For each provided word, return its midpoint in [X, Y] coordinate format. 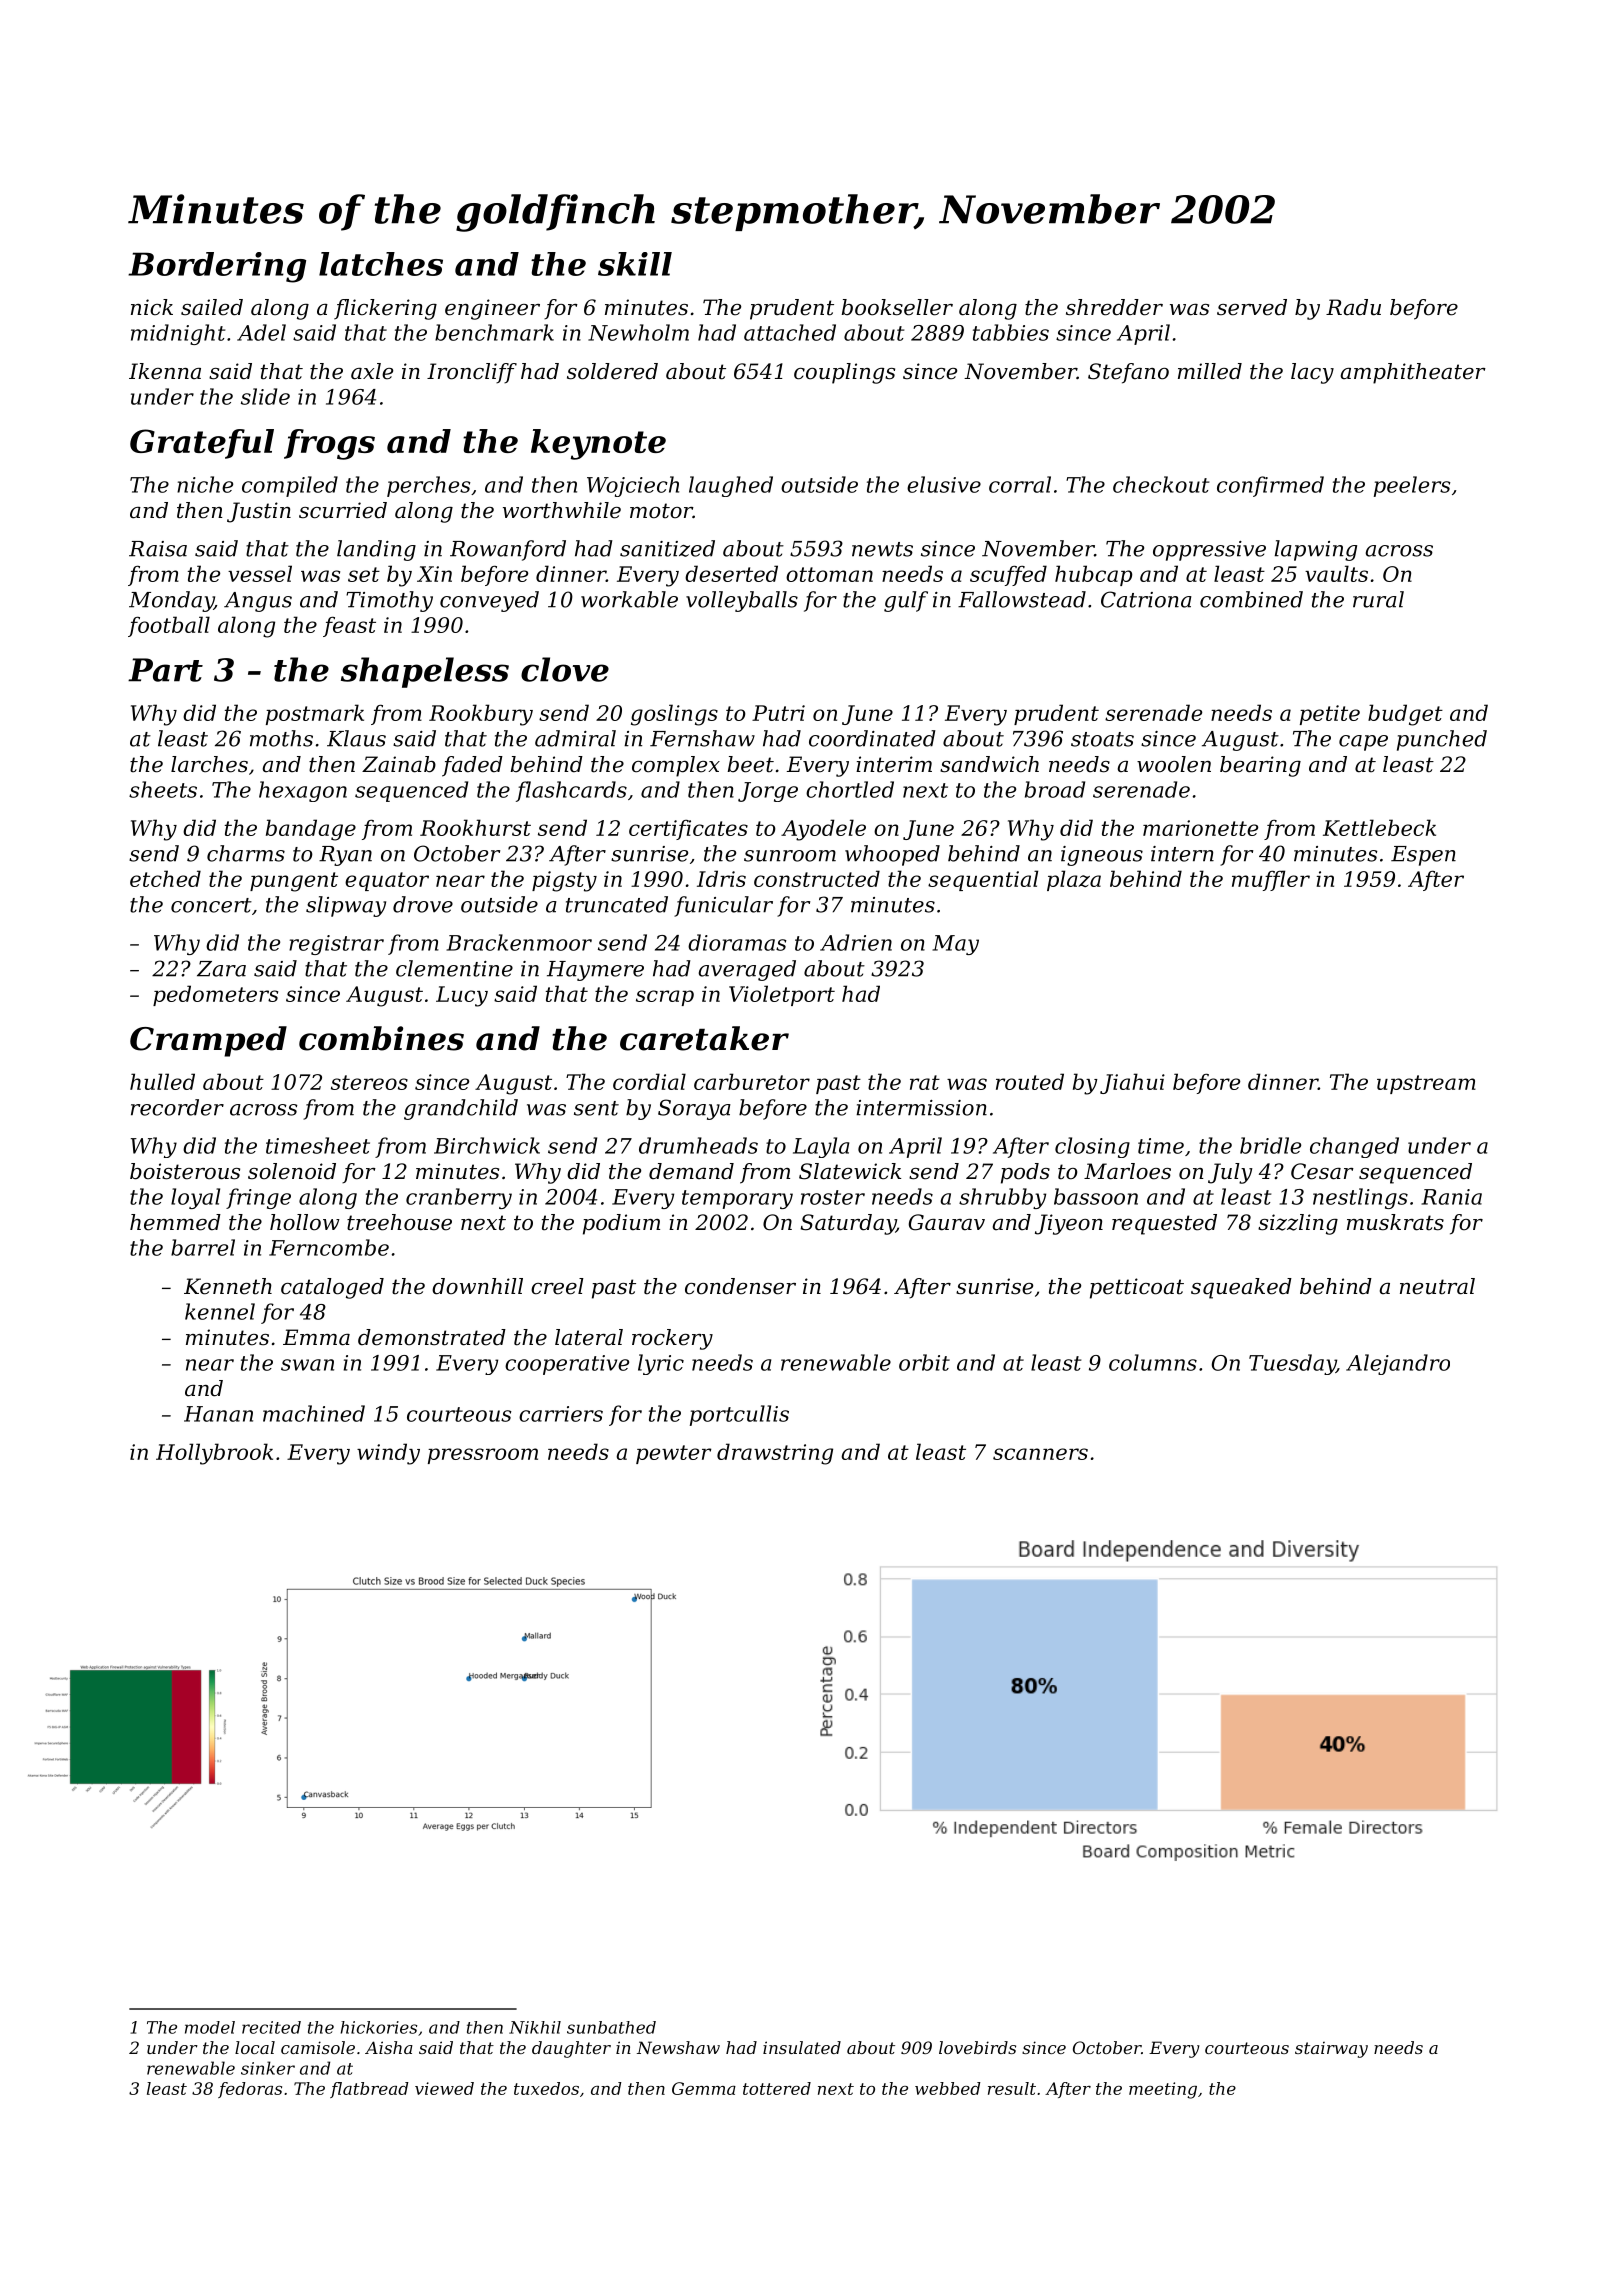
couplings [844, 373]
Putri [778, 713]
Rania [1451, 1197]
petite [1330, 715]
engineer [492, 309]
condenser [740, 1286]
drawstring [775, 1454]
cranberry [459, 1198]
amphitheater [1413, 373]
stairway [1331, 2050]
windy [388, 1454]
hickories [379, 2027]
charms [246, 853]
